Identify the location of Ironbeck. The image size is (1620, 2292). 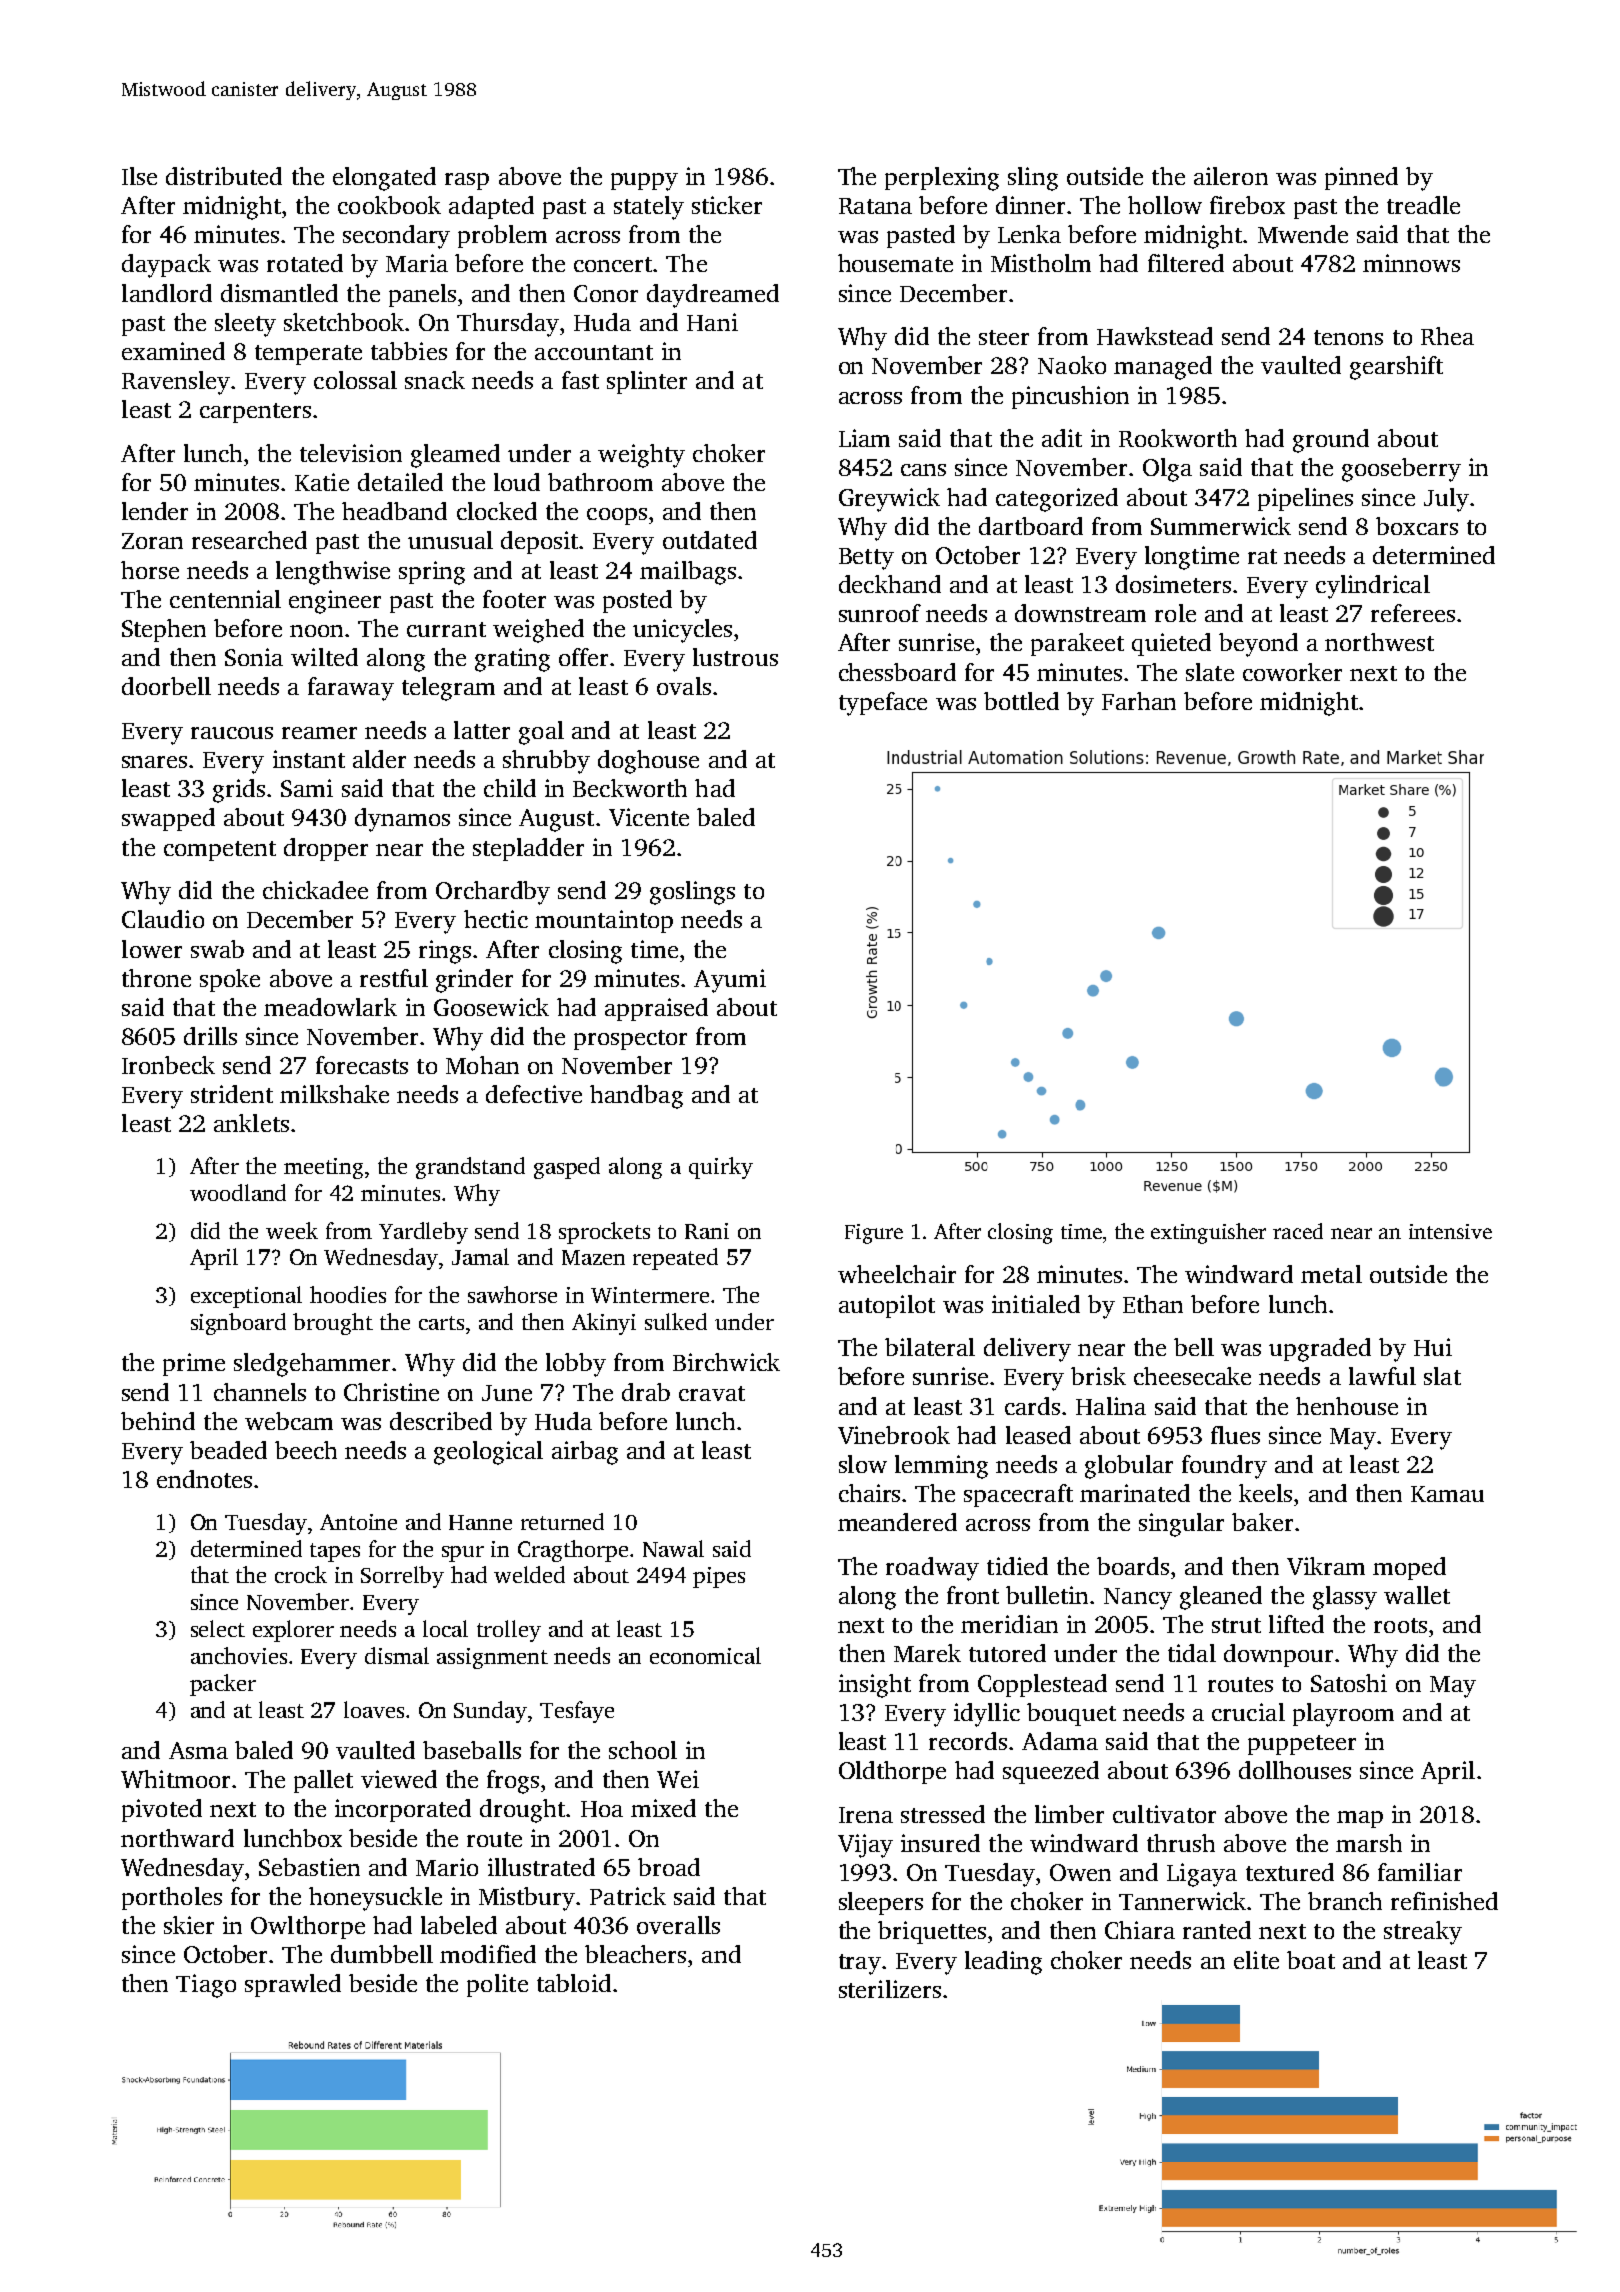
(168, 1065).
